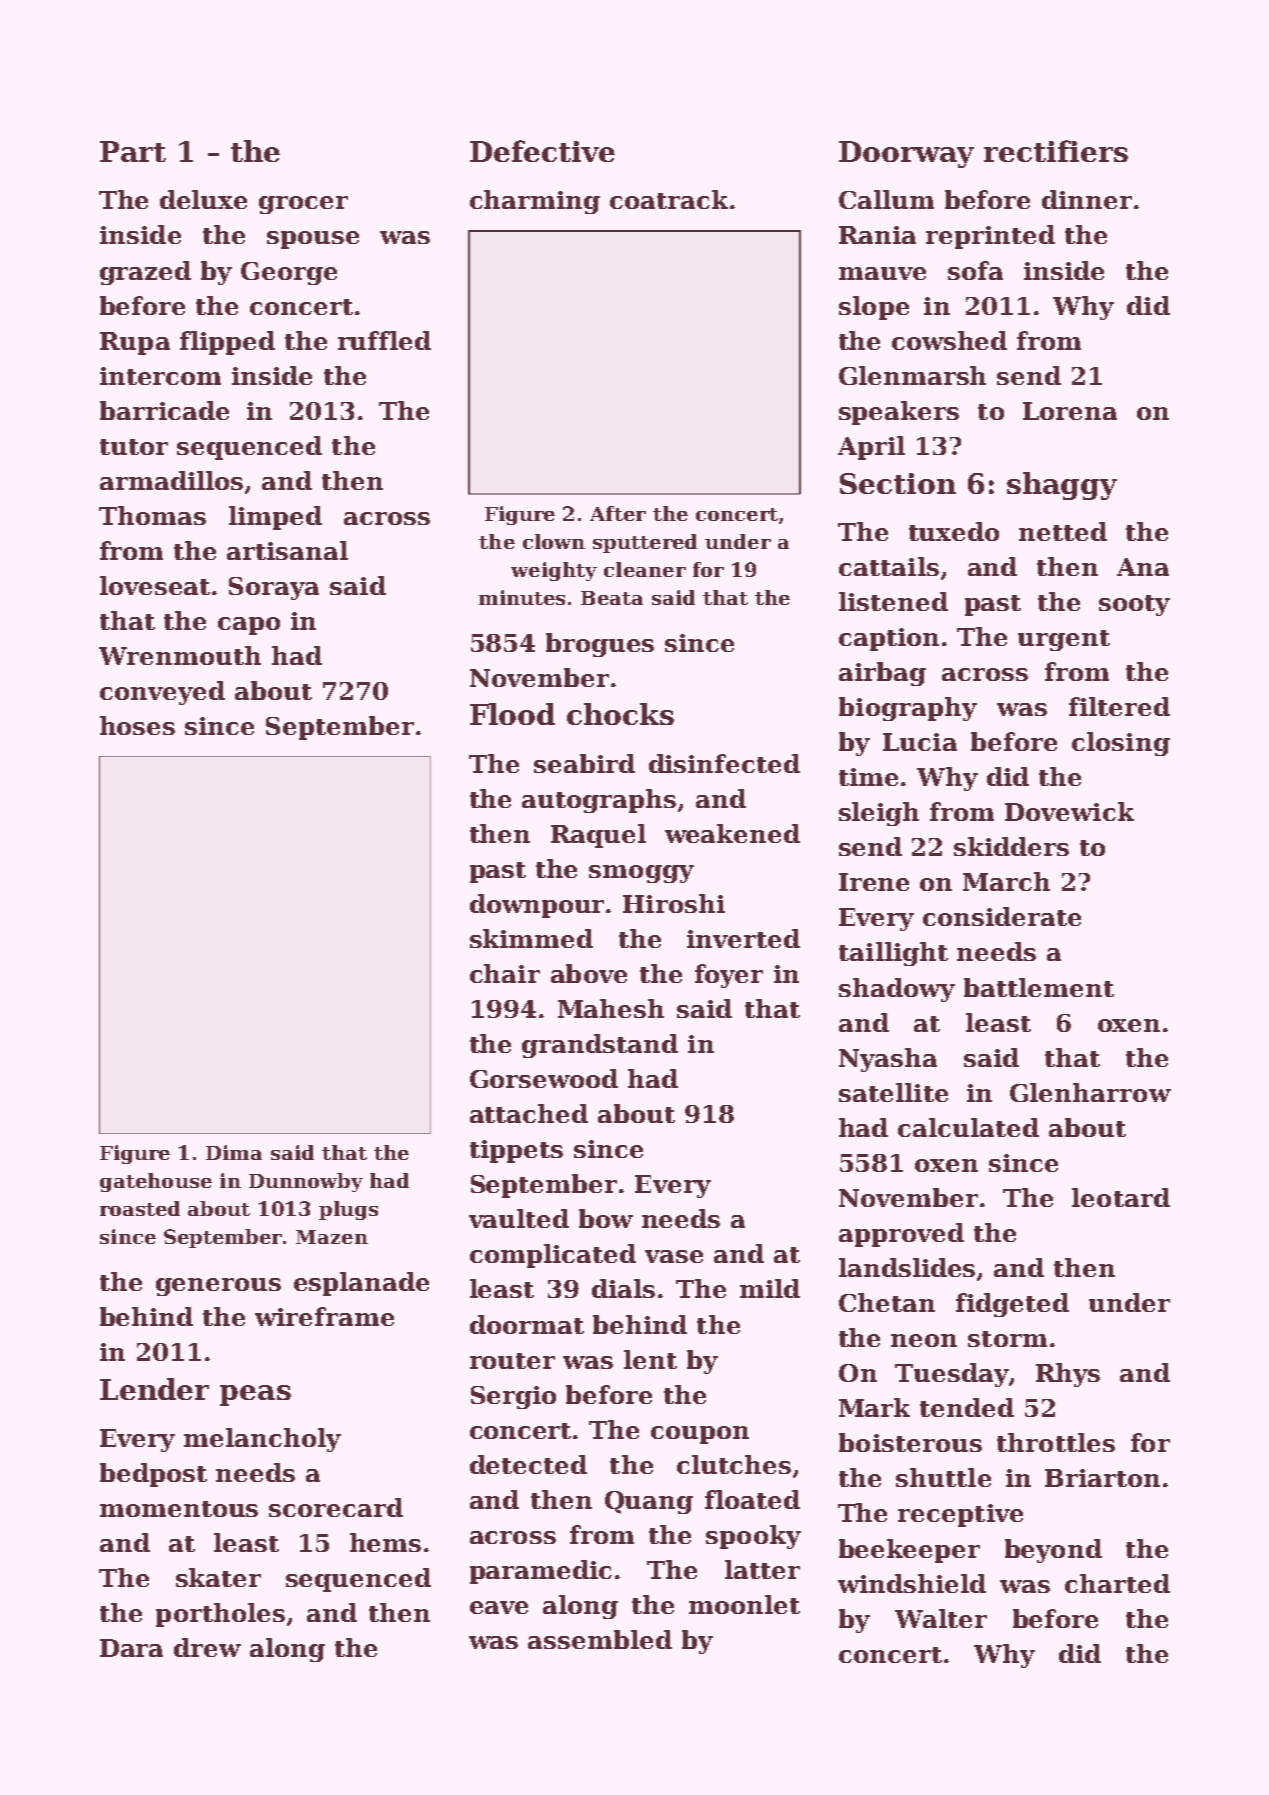 This screenshot has height=1795, width=1269. Describe the element at coordinates (897, 990) in the screenshot. I see `shadowy` at that location.
